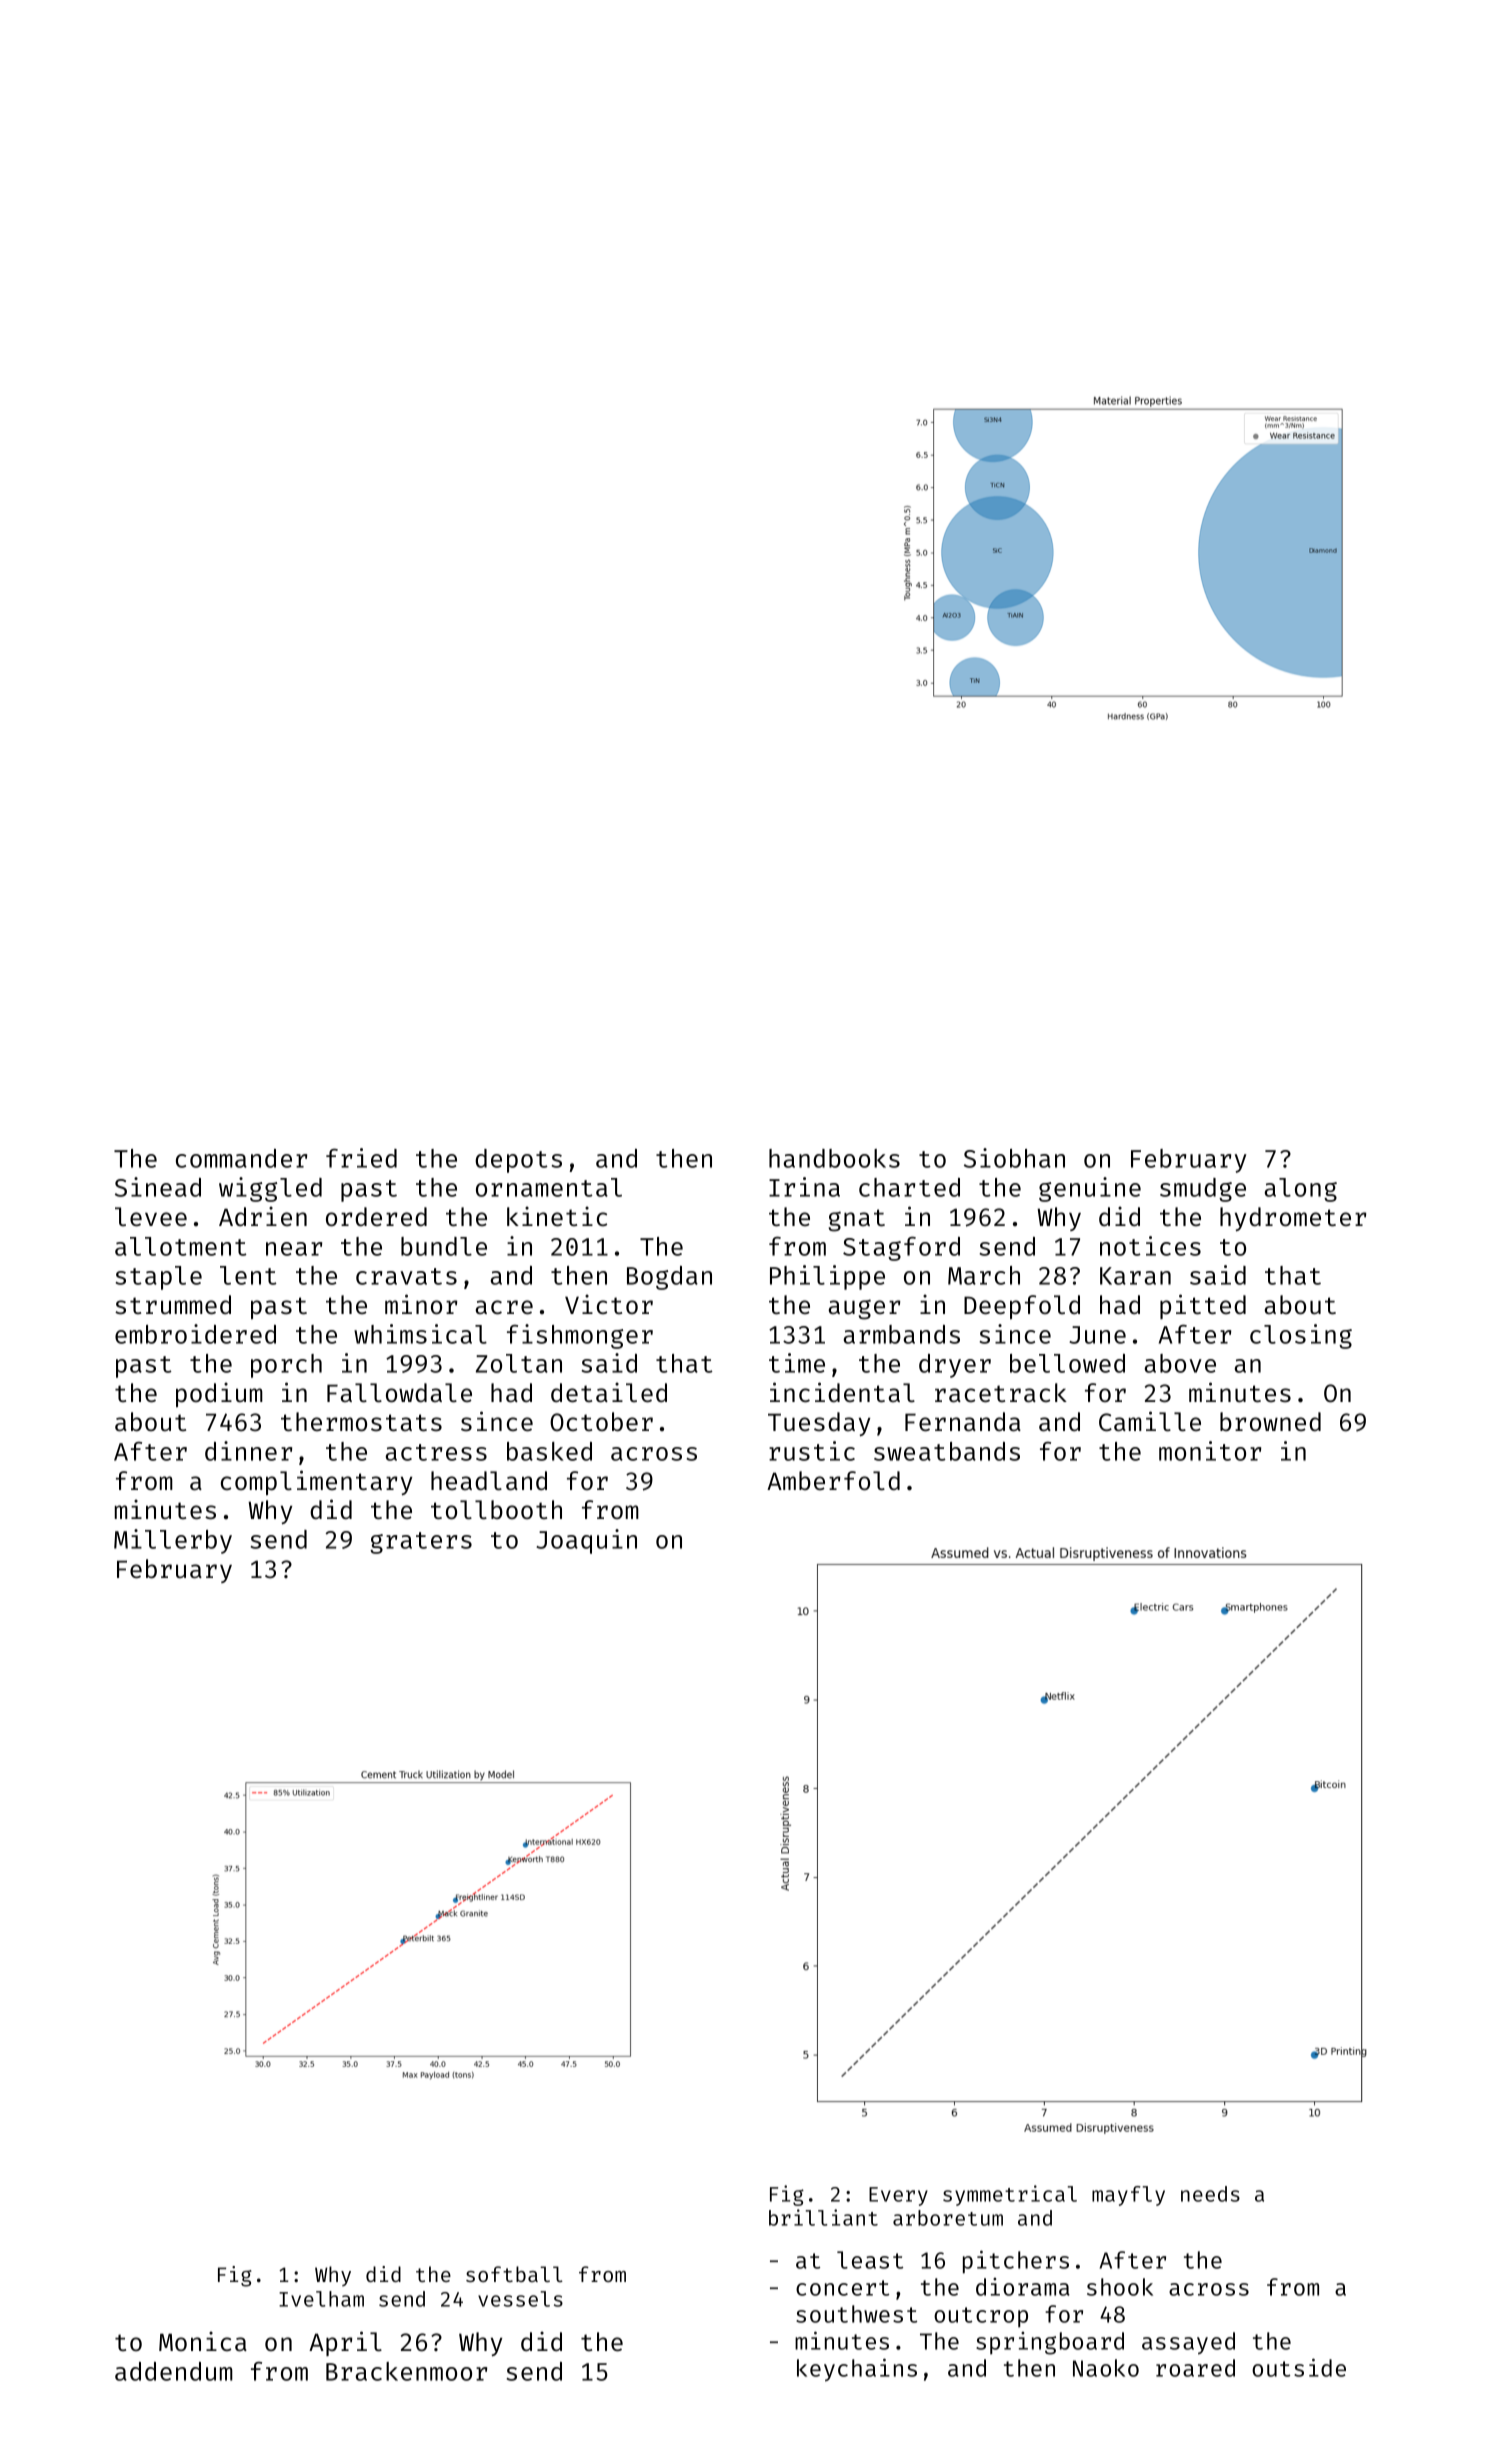 This screenshot has width=1496, height=2464. Describe the element at coordinates (586, 1541) in the screenshot. I see `Joaquin` at that location.
